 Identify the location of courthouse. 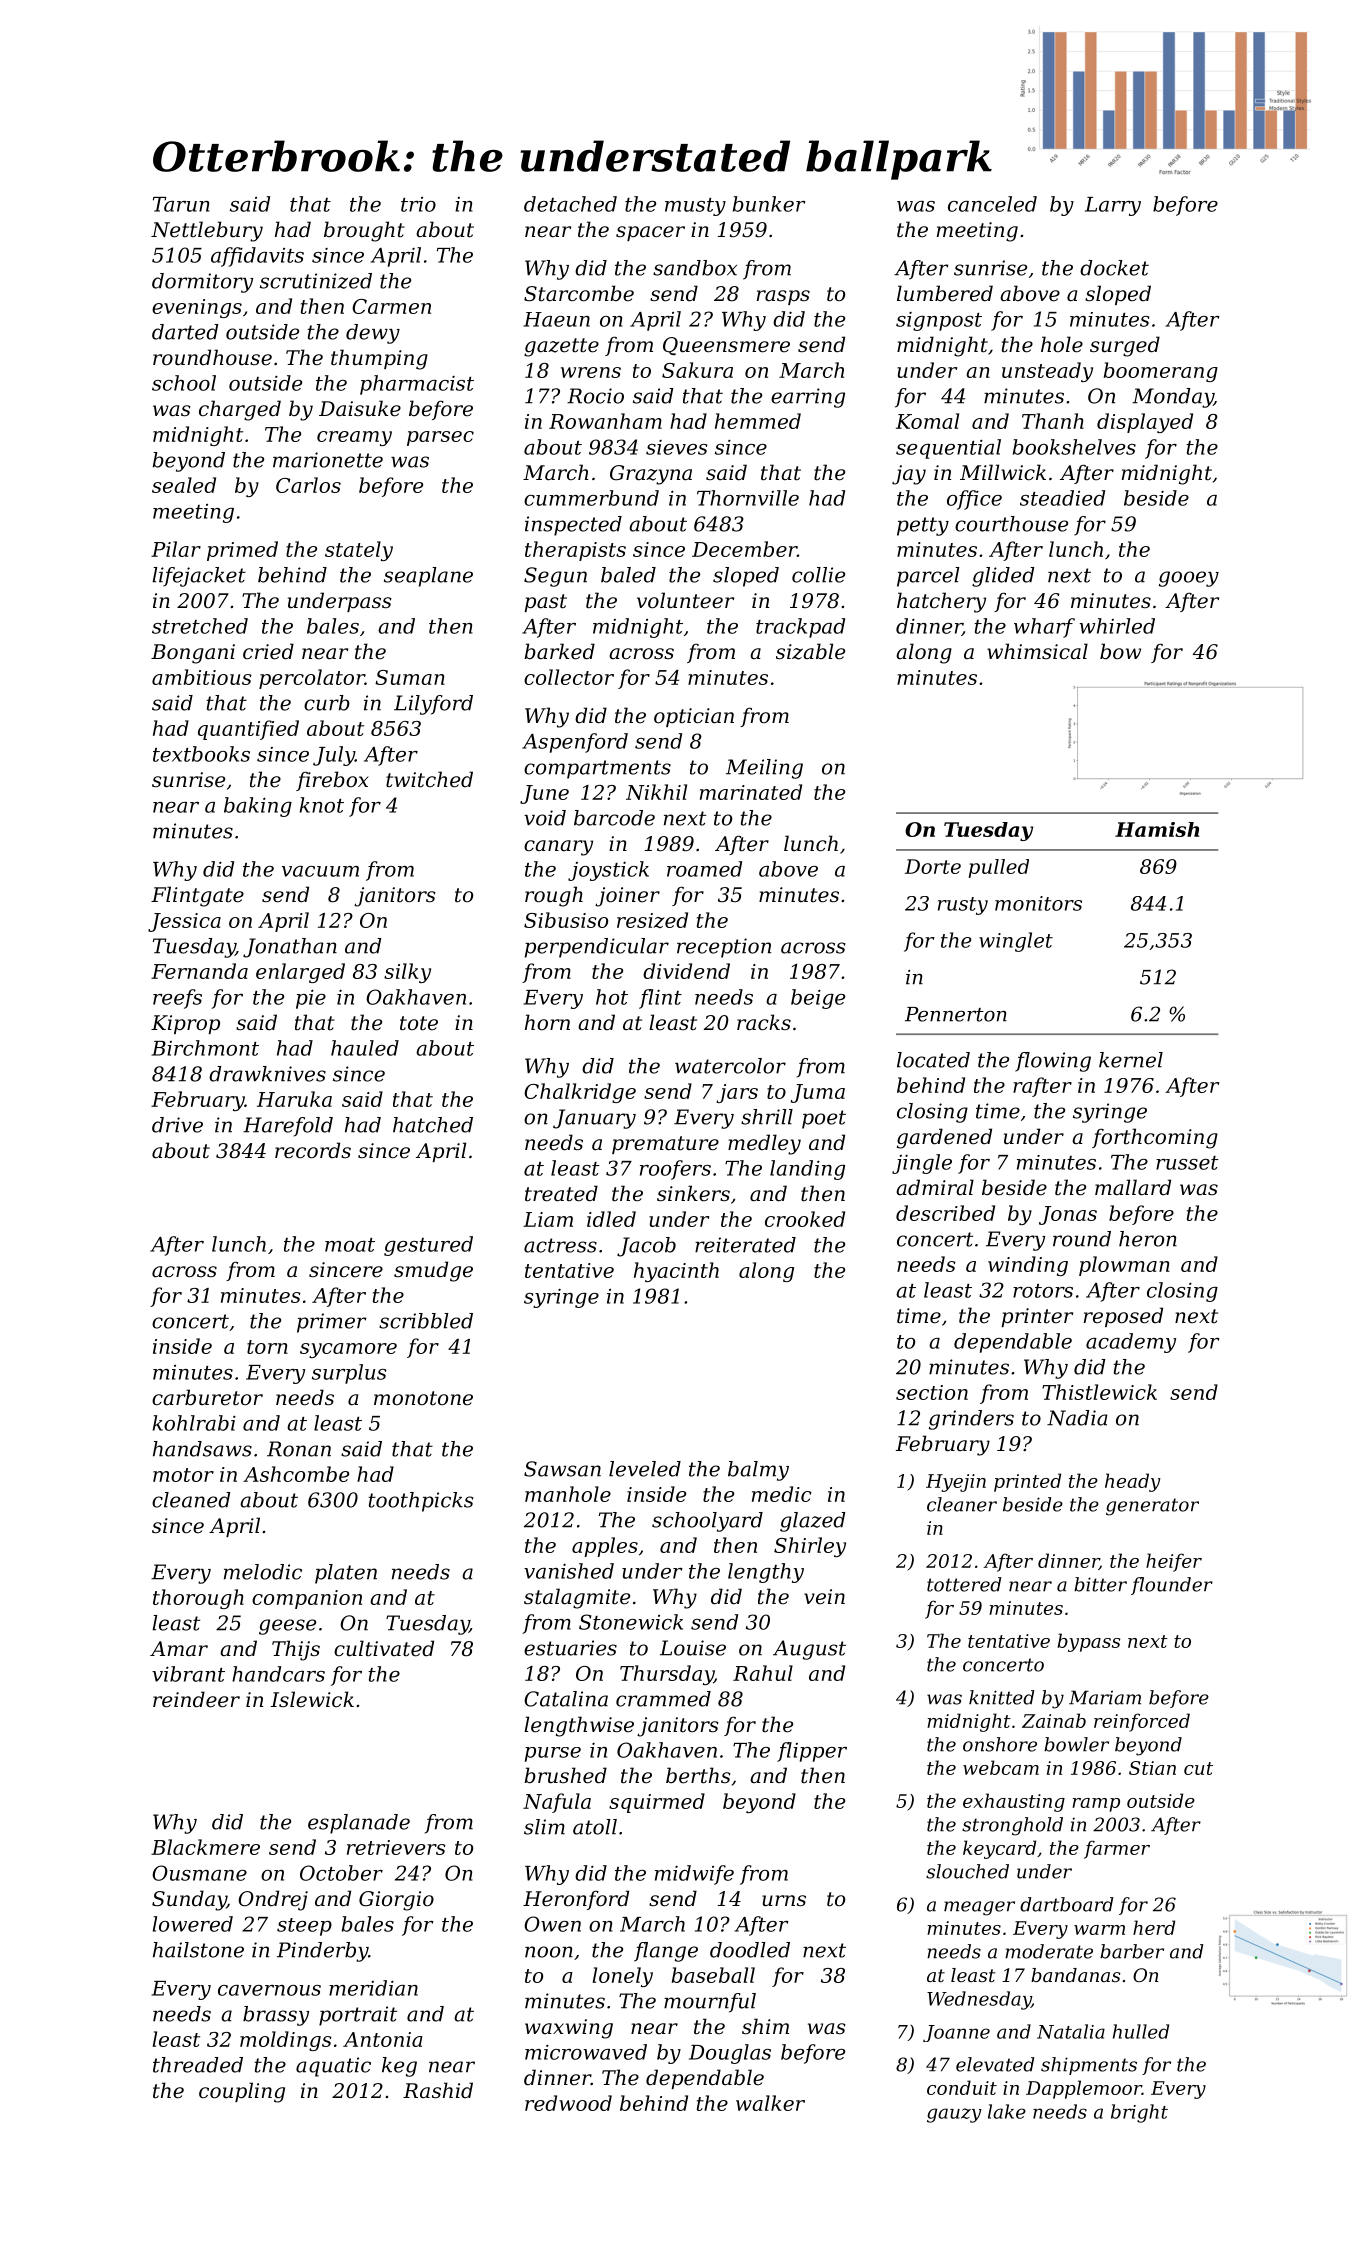
(1011, 524).
